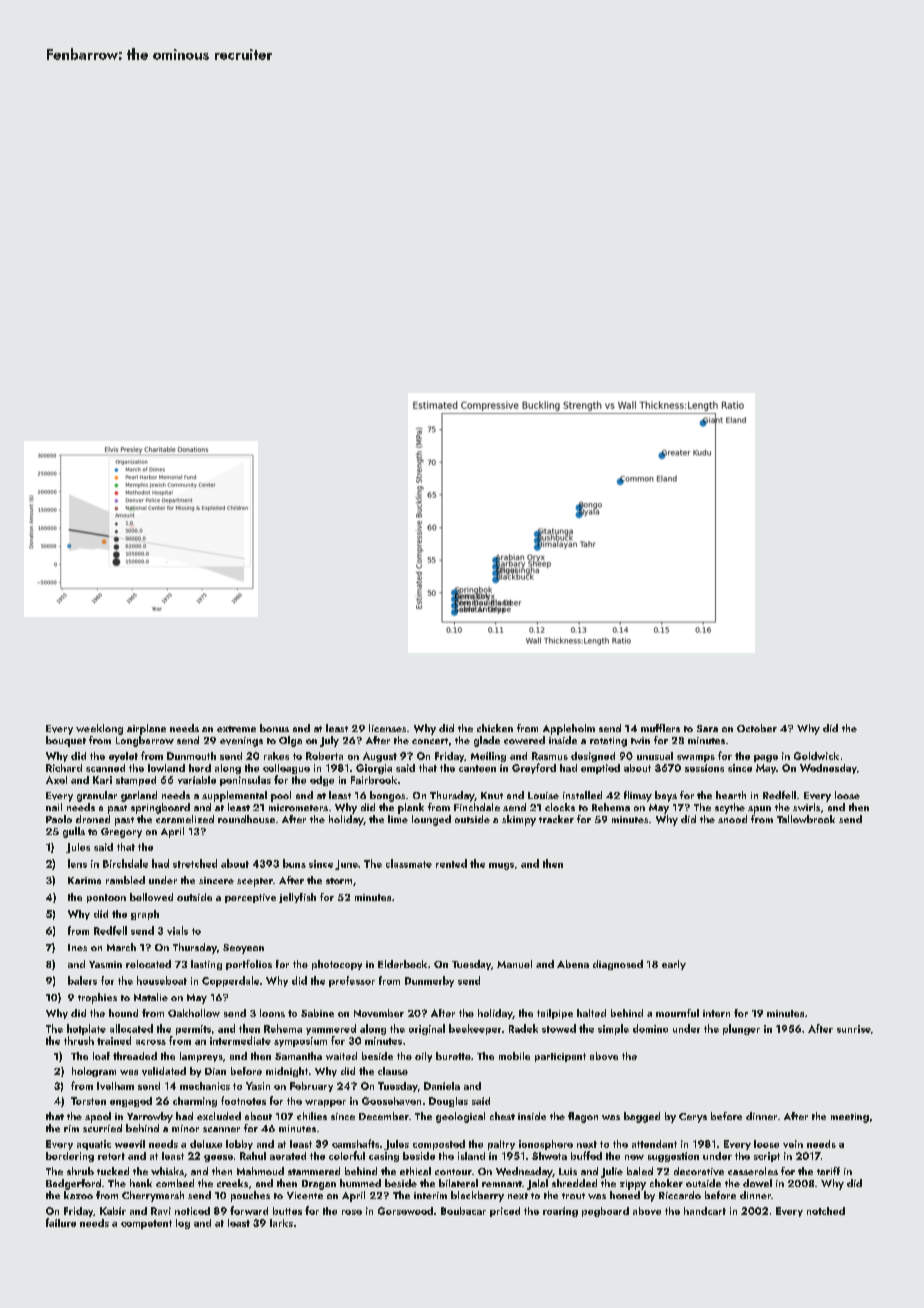 The image size is (924, 1308). Describe the element at coordinates (398, 819) in the screenshot. I see `lime` at that location.
